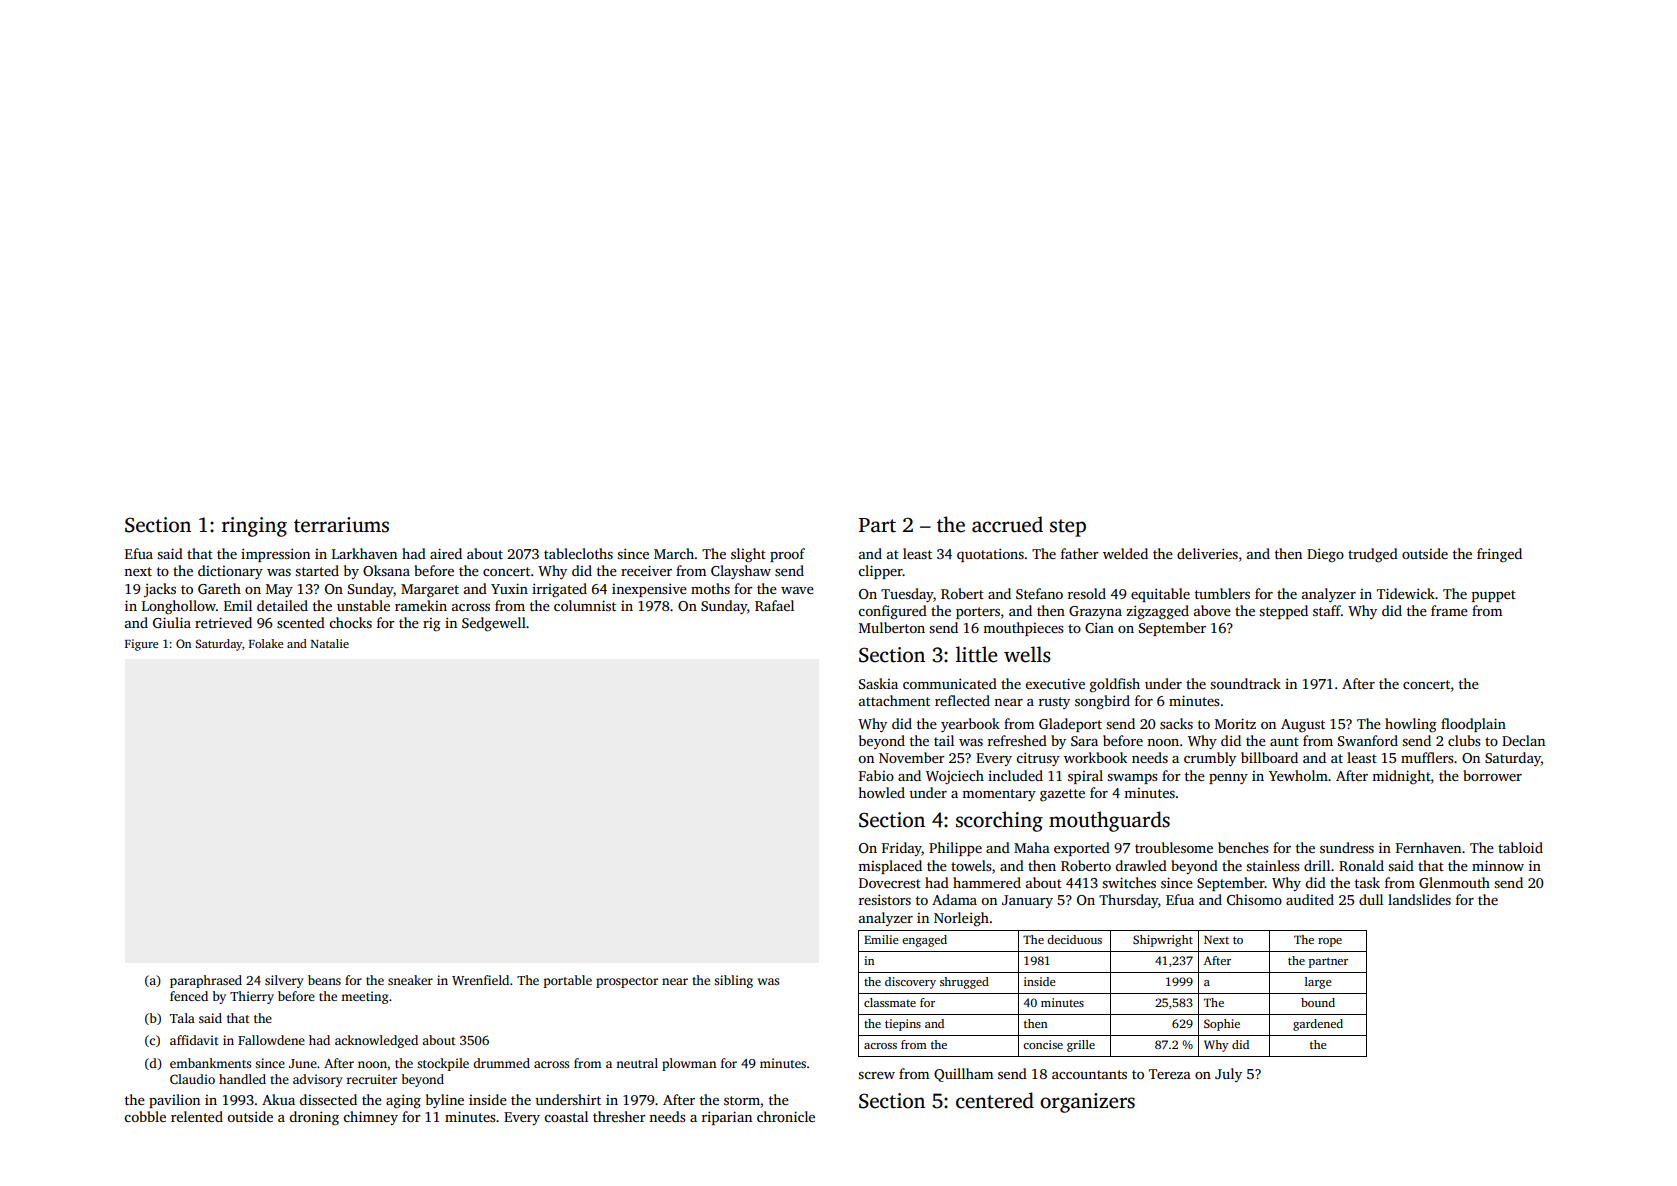  Describe the element at coordinates (1361, 865) in the document. I see `Ronald` at that location.
